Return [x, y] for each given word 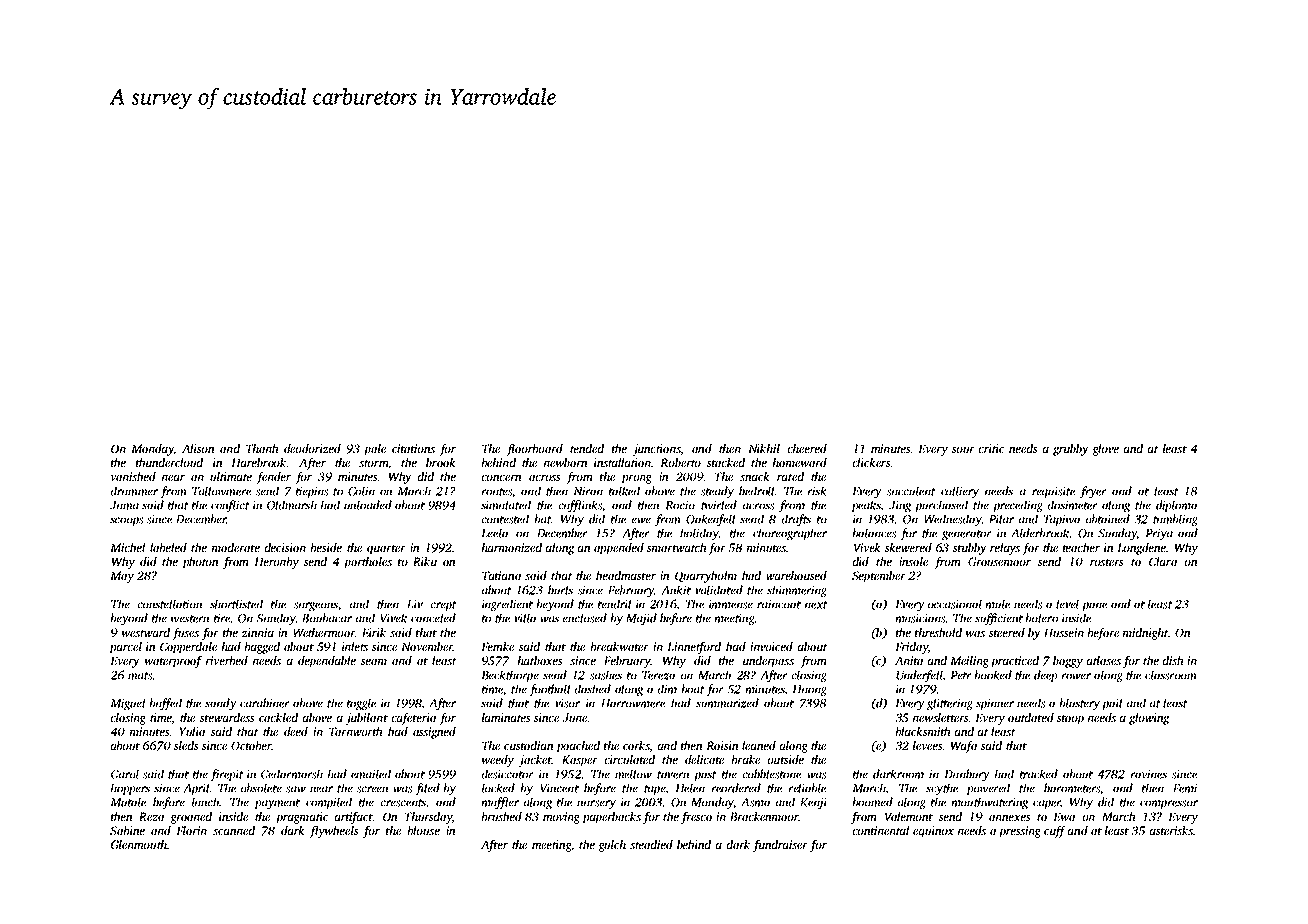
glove [1105, 450]
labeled [168, 547]
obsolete [261, 788]
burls [560, 590]
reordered [736, 788]
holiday [699, 534]
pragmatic [302, 818]
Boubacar [327, 618]
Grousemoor [999, 561]
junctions [656, 450]
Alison [198, 448]
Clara [1163, 561]
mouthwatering [990, 803]
